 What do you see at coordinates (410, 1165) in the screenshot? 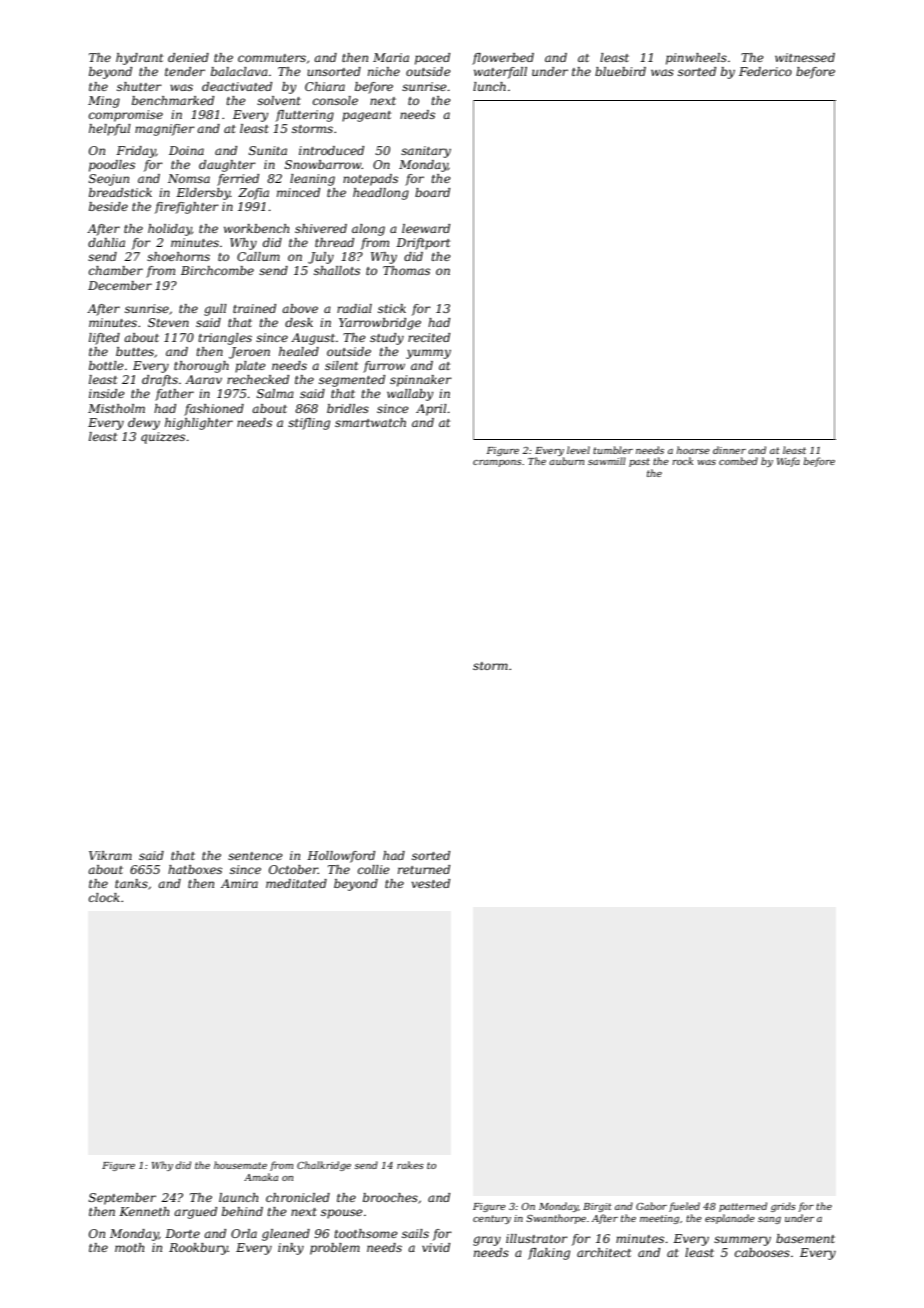
I see `rakes` at bounding box center [410, 1165].
